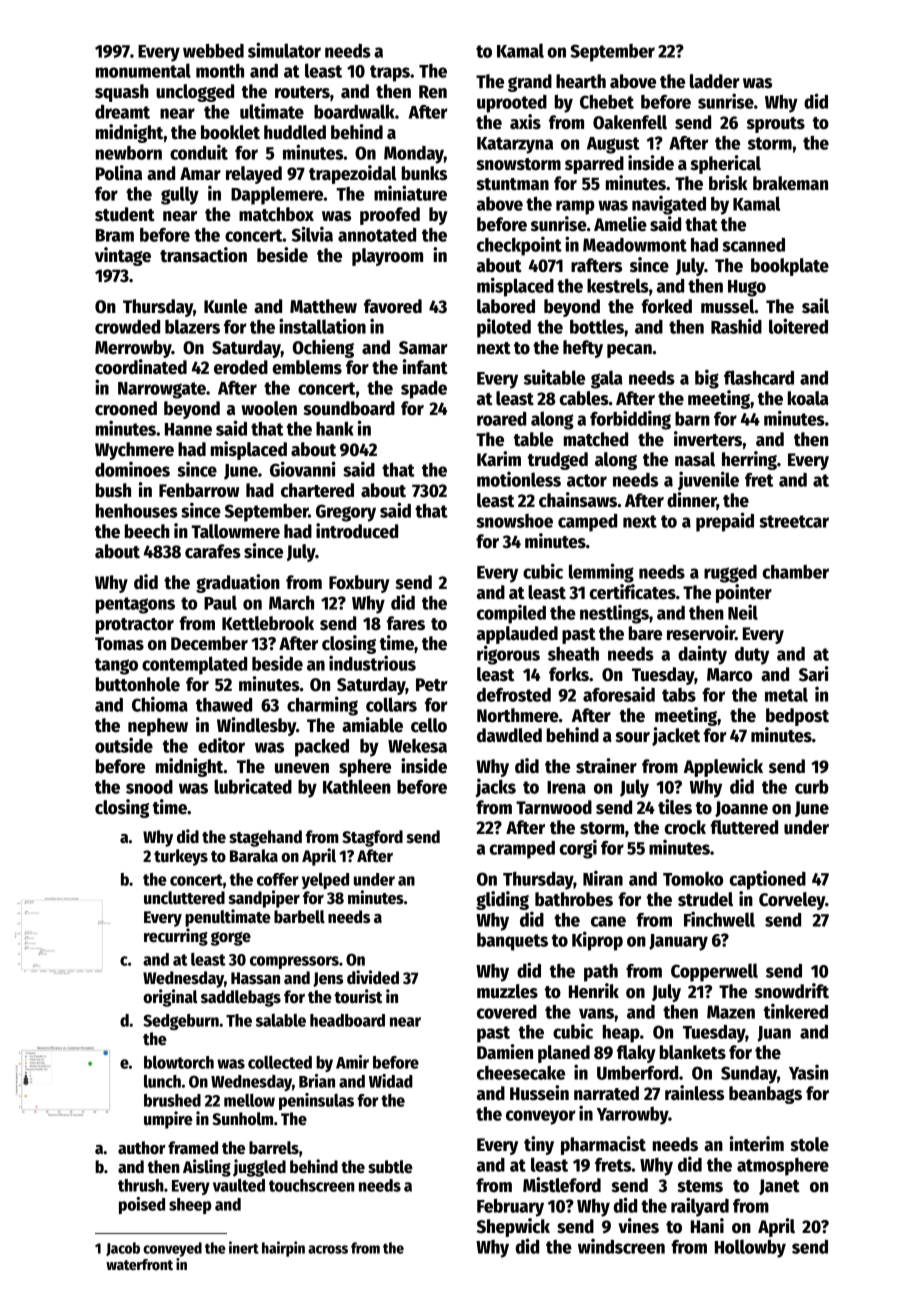 Image resolution: width=924 pixels, height=1308 pixels. Describe the element at coordinates (116, 666) in the document. I see `tango` at that location.
